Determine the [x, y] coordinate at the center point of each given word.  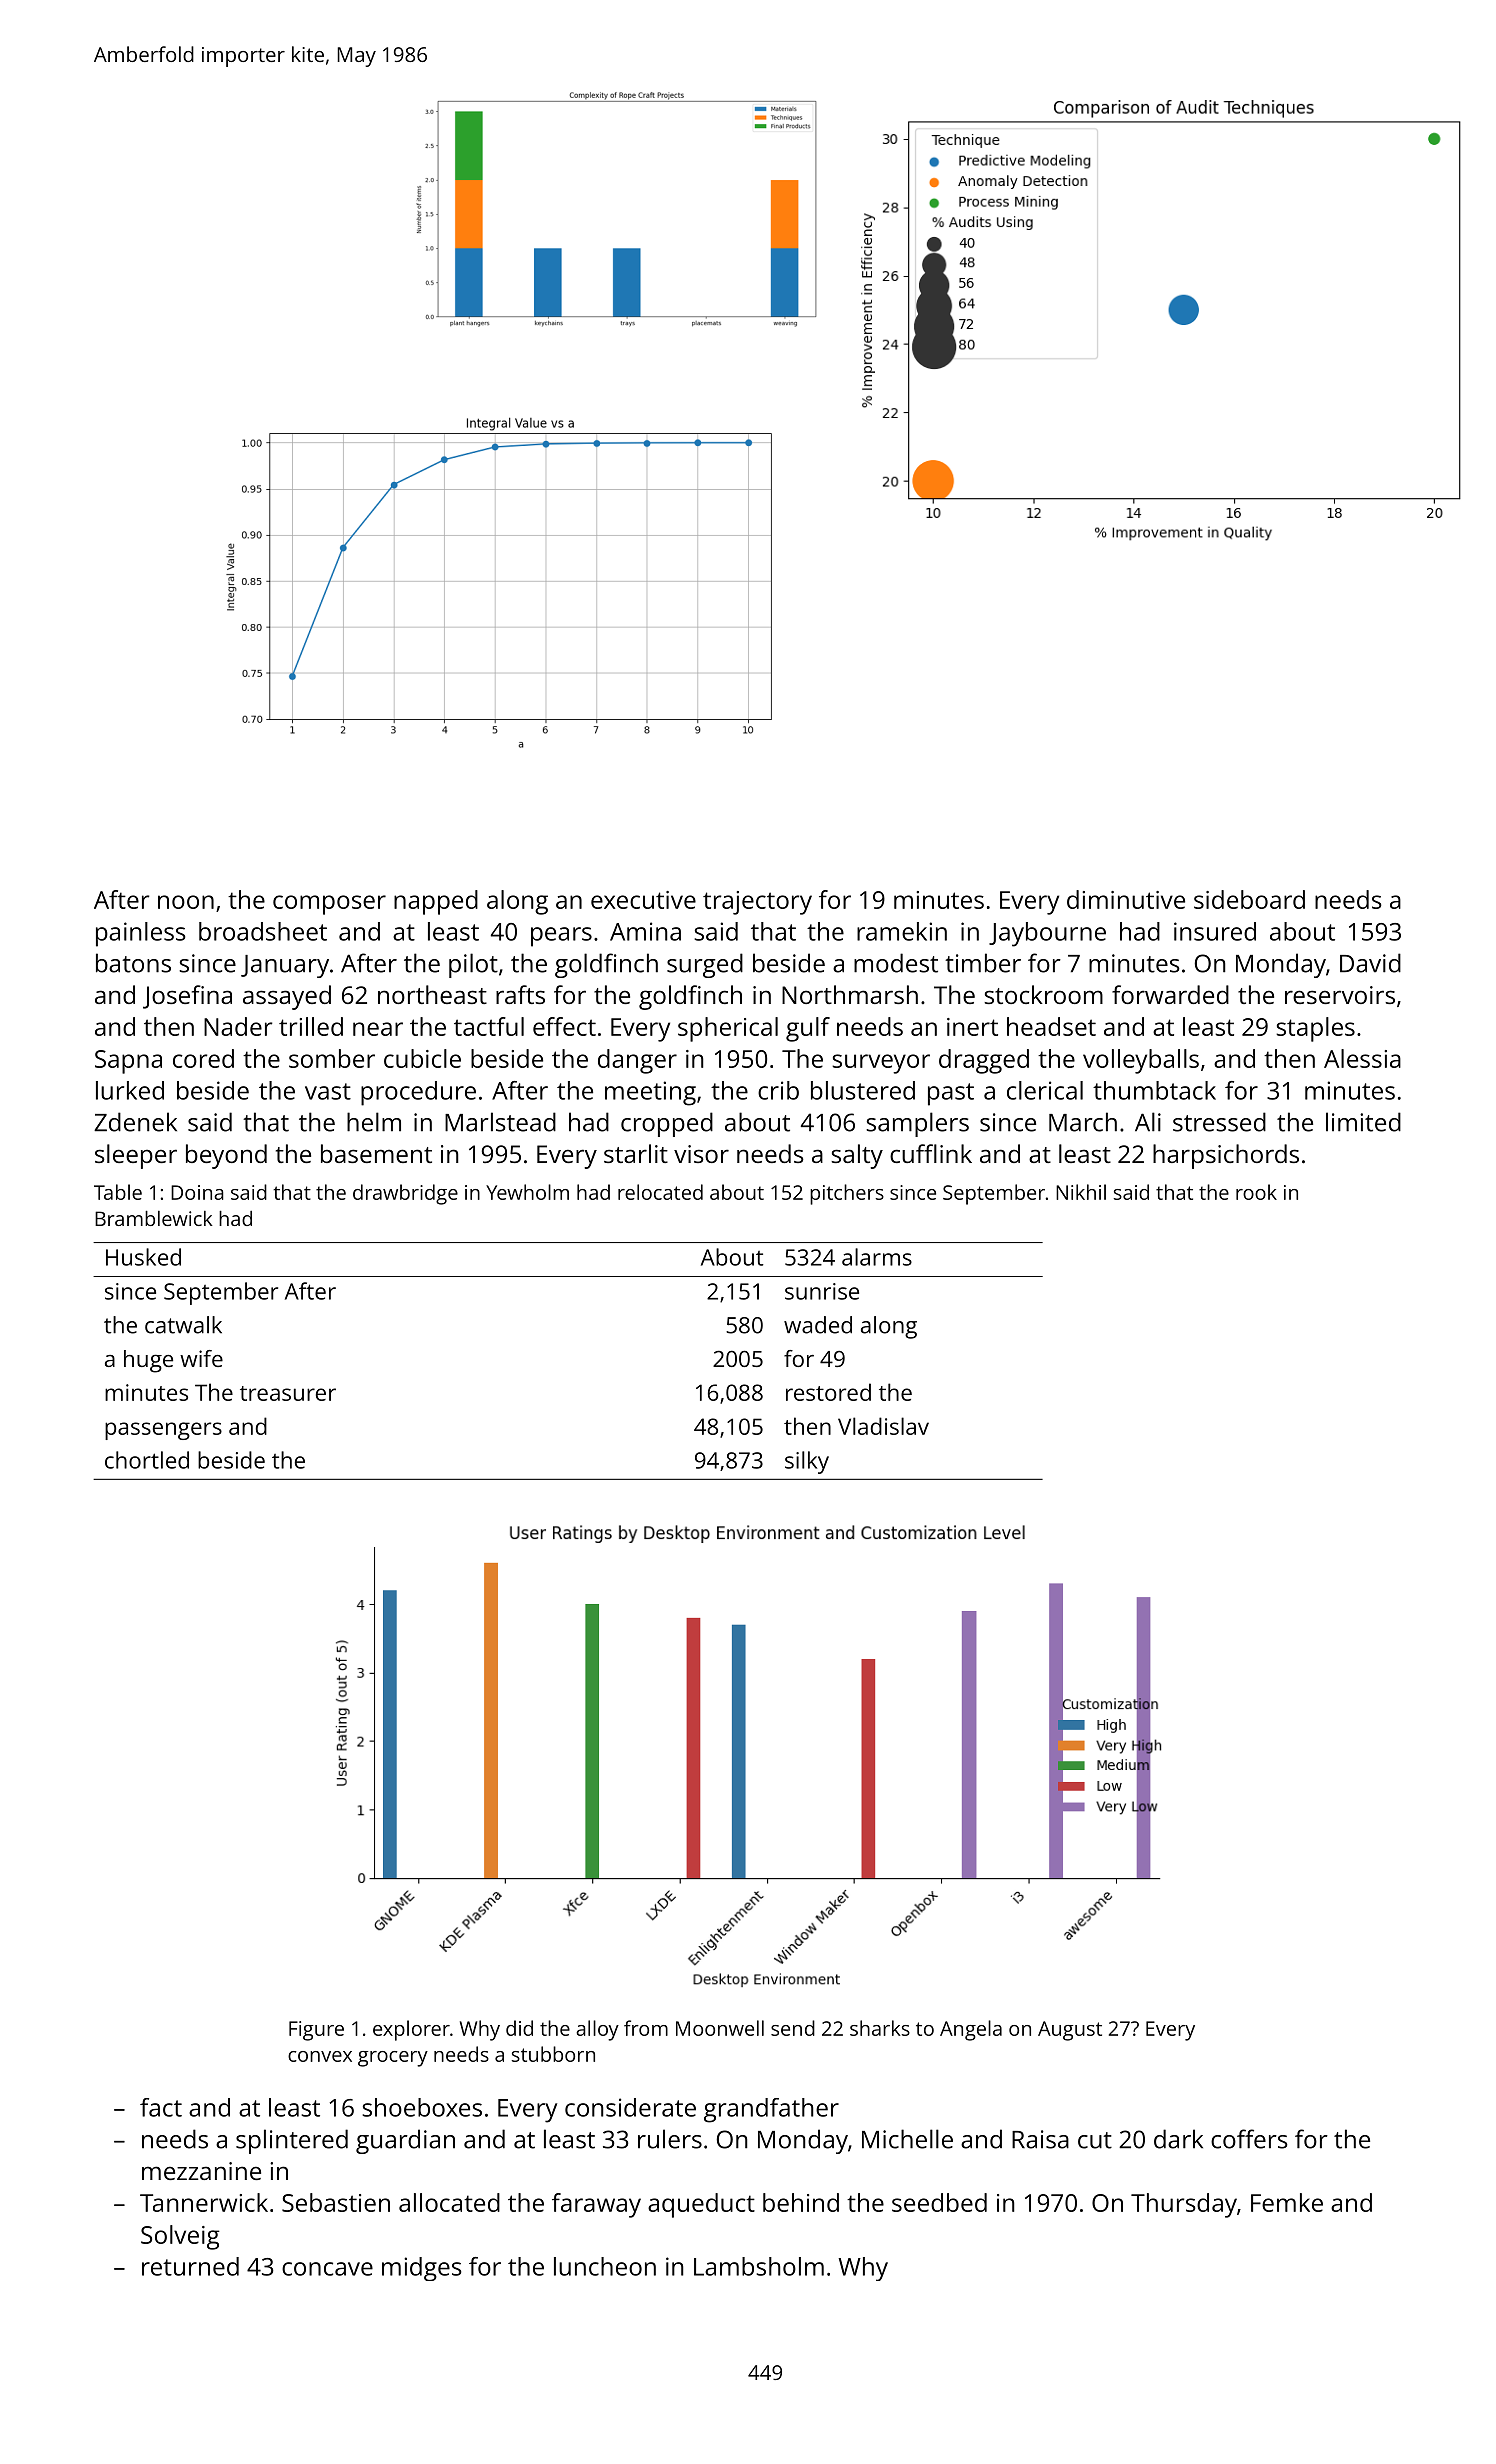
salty [857, 1156]
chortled [147, 1460]
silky [807, 1462]
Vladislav [883, 1426]
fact [161, 2107]
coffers [1249, 2139]
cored [203, 1058]
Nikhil [1081, 1192]
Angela [971, 2030]
